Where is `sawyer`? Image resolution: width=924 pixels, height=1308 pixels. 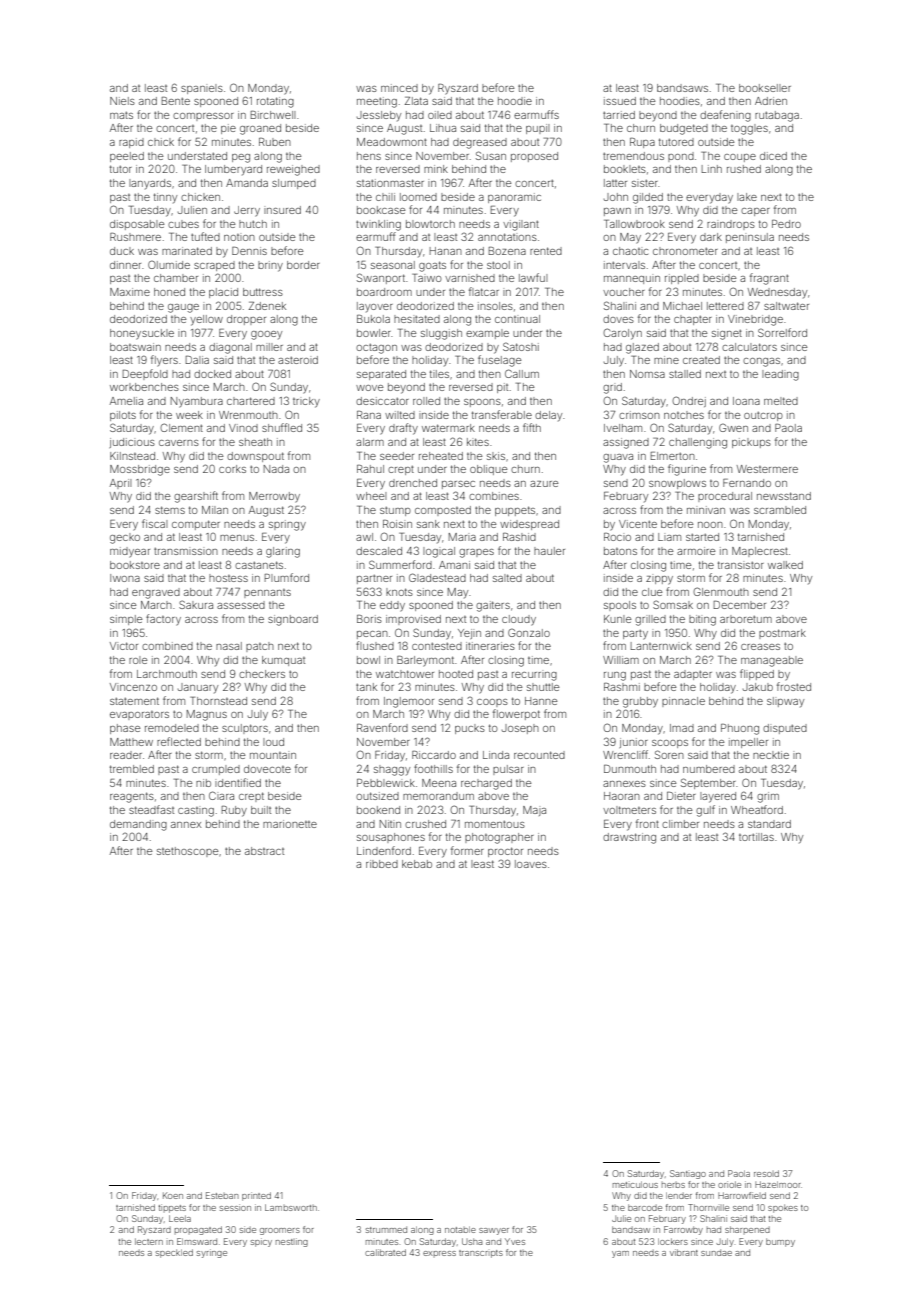 sawyer is located at coordinates (494, 1231).
